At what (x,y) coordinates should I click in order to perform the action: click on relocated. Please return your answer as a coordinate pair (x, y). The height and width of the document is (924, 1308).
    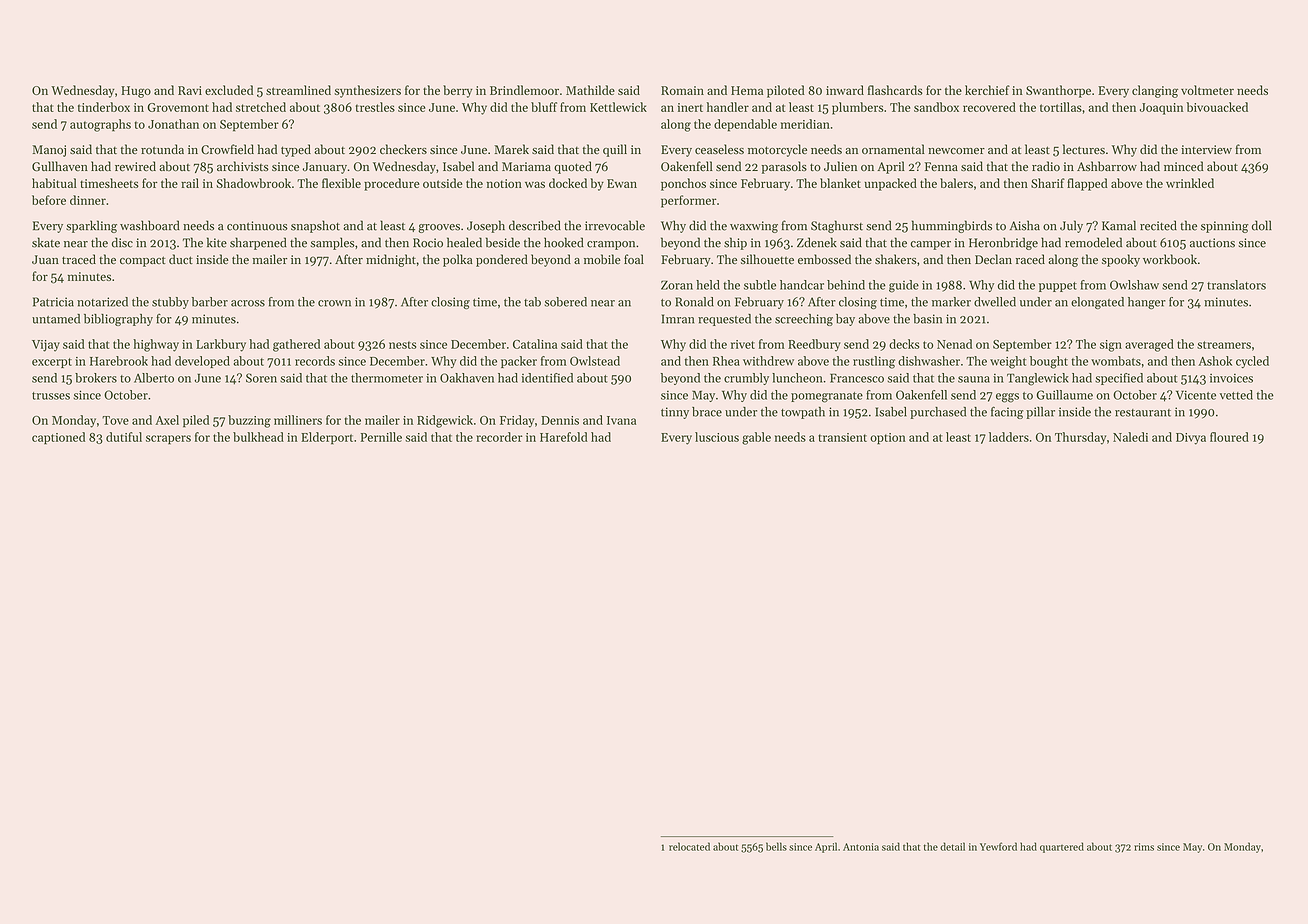
    Looking at the image, I should click on (689, 846).
